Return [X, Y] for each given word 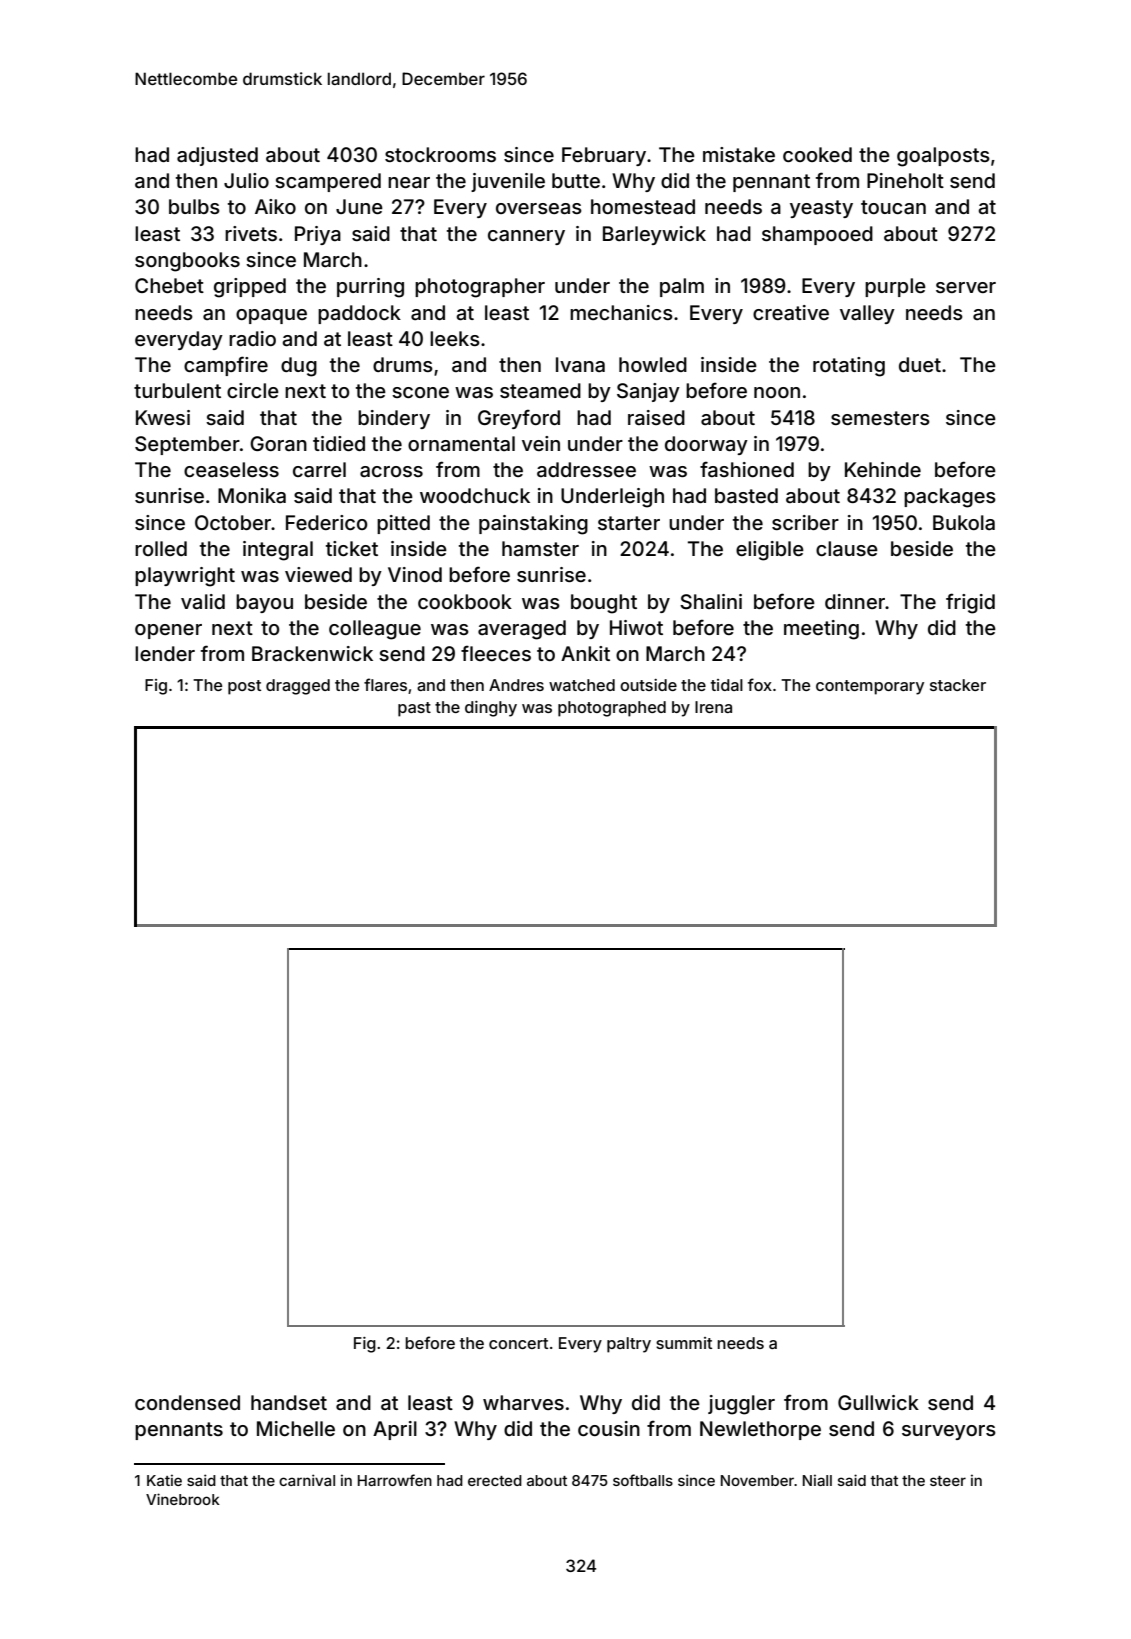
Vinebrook [183, 1499]
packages [950, 498]
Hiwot [636, 627]
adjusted [217, 156]
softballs [643, 1480]
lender [165, 653]
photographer [480, 288]
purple [895, 287]
